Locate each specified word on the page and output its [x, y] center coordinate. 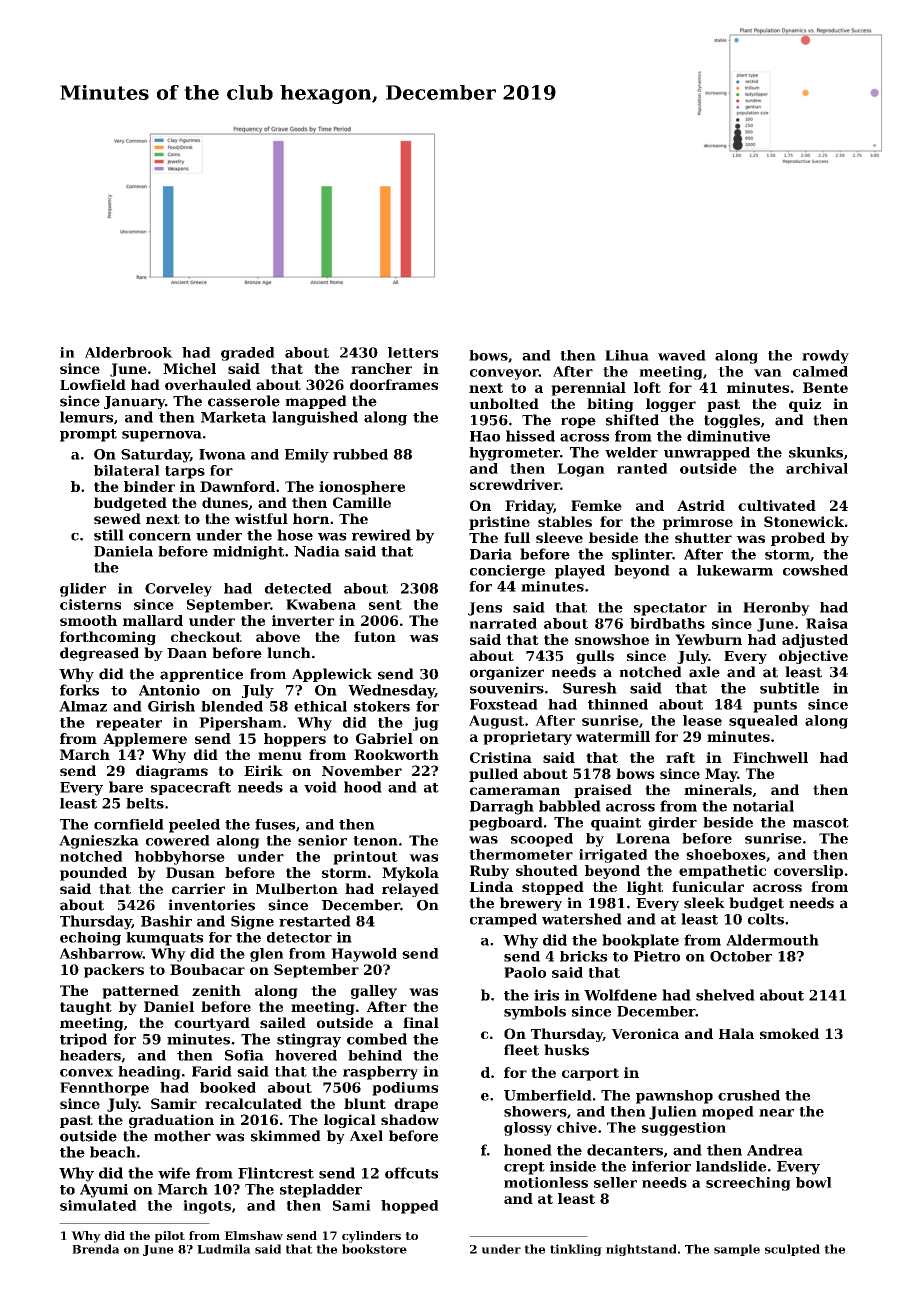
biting [610, 405]
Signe [252, 922]
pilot [170, 1237]
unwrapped [707, 454]
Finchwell [770, 757]
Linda [491, 886]
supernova [162, 436]
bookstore [374, 1249]
